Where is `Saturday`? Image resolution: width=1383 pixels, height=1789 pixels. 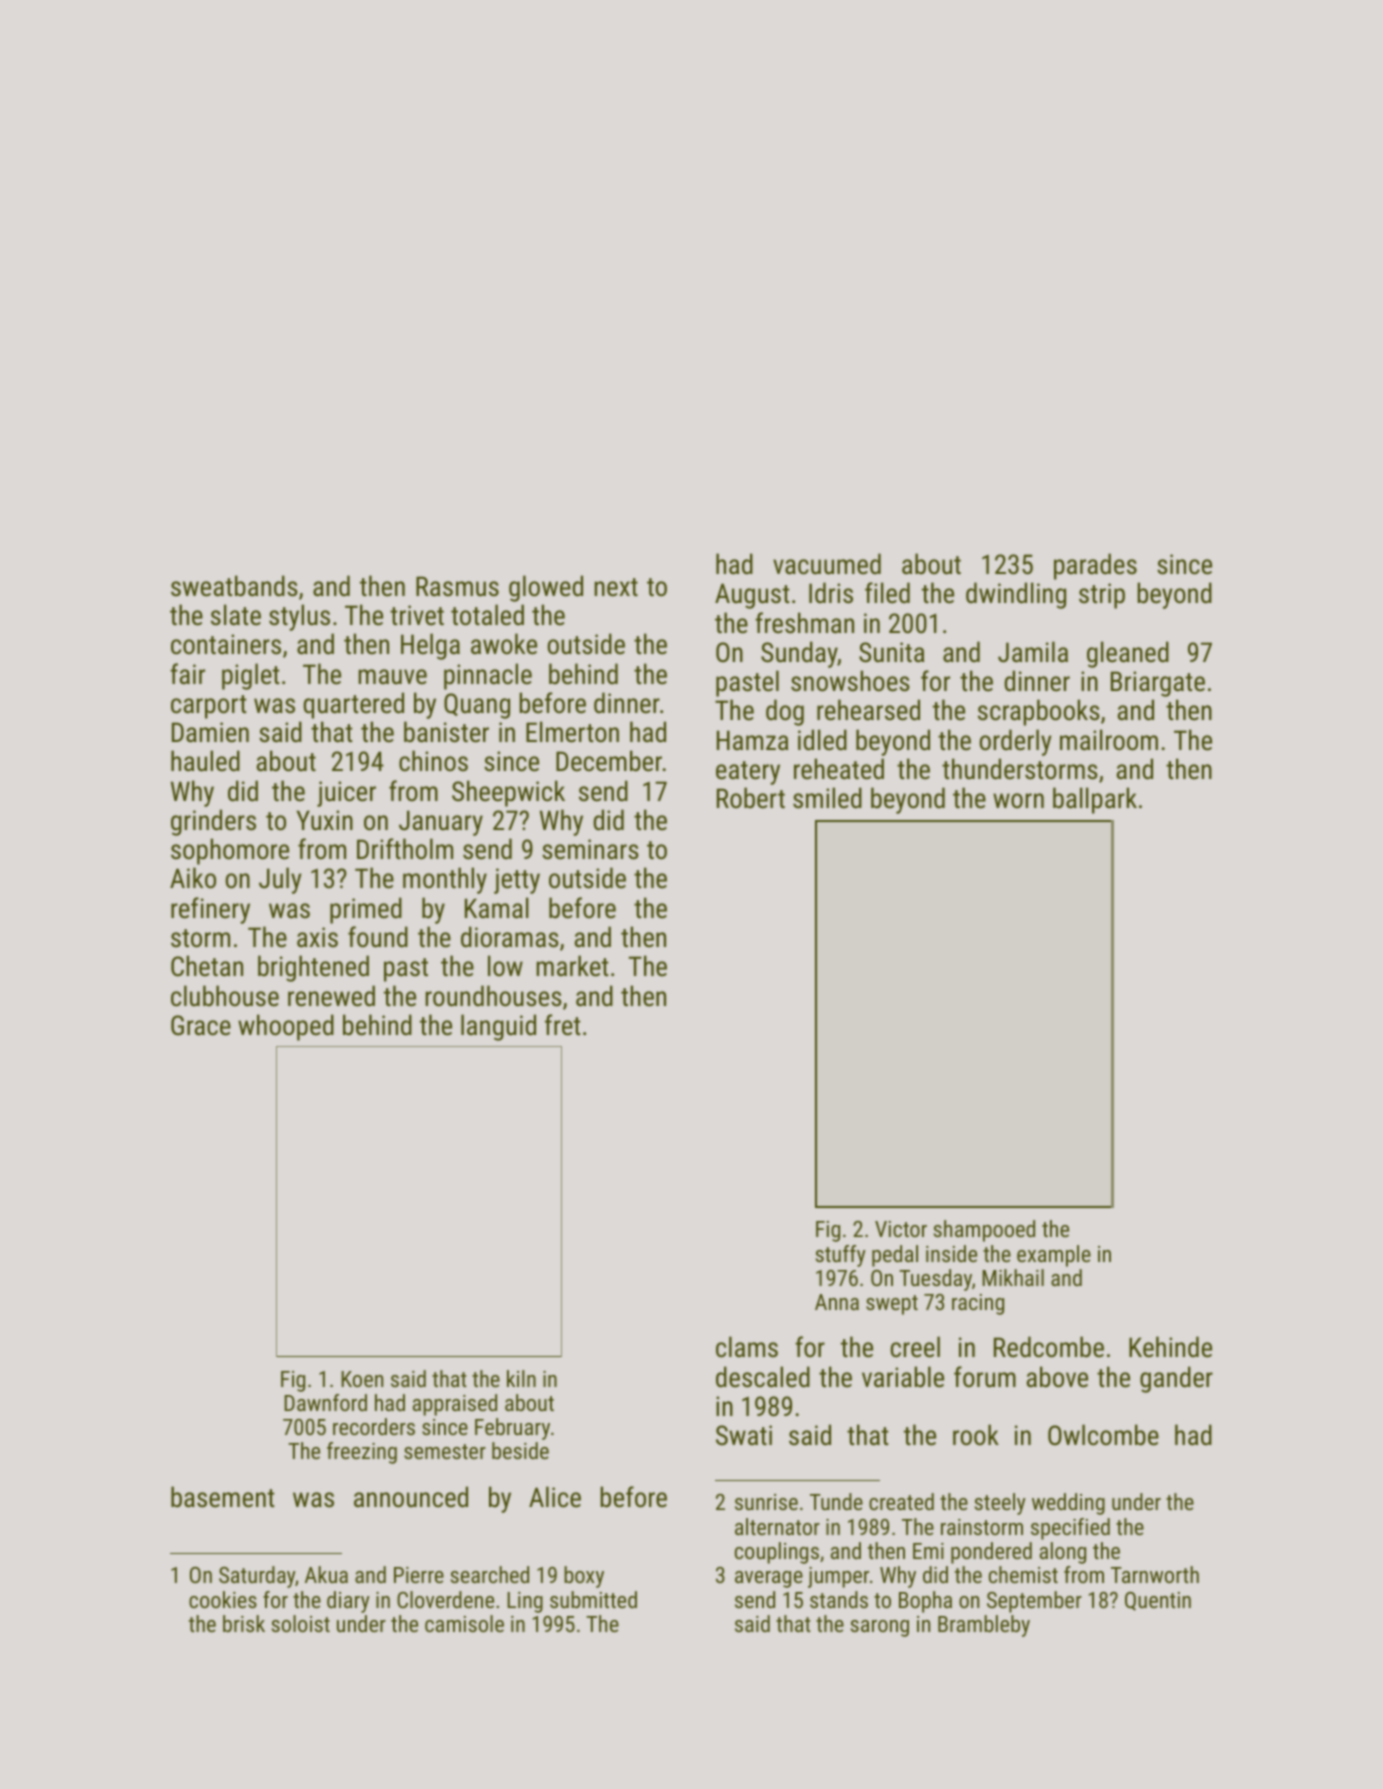 Saturday is located at coordinates (257, 1577).
